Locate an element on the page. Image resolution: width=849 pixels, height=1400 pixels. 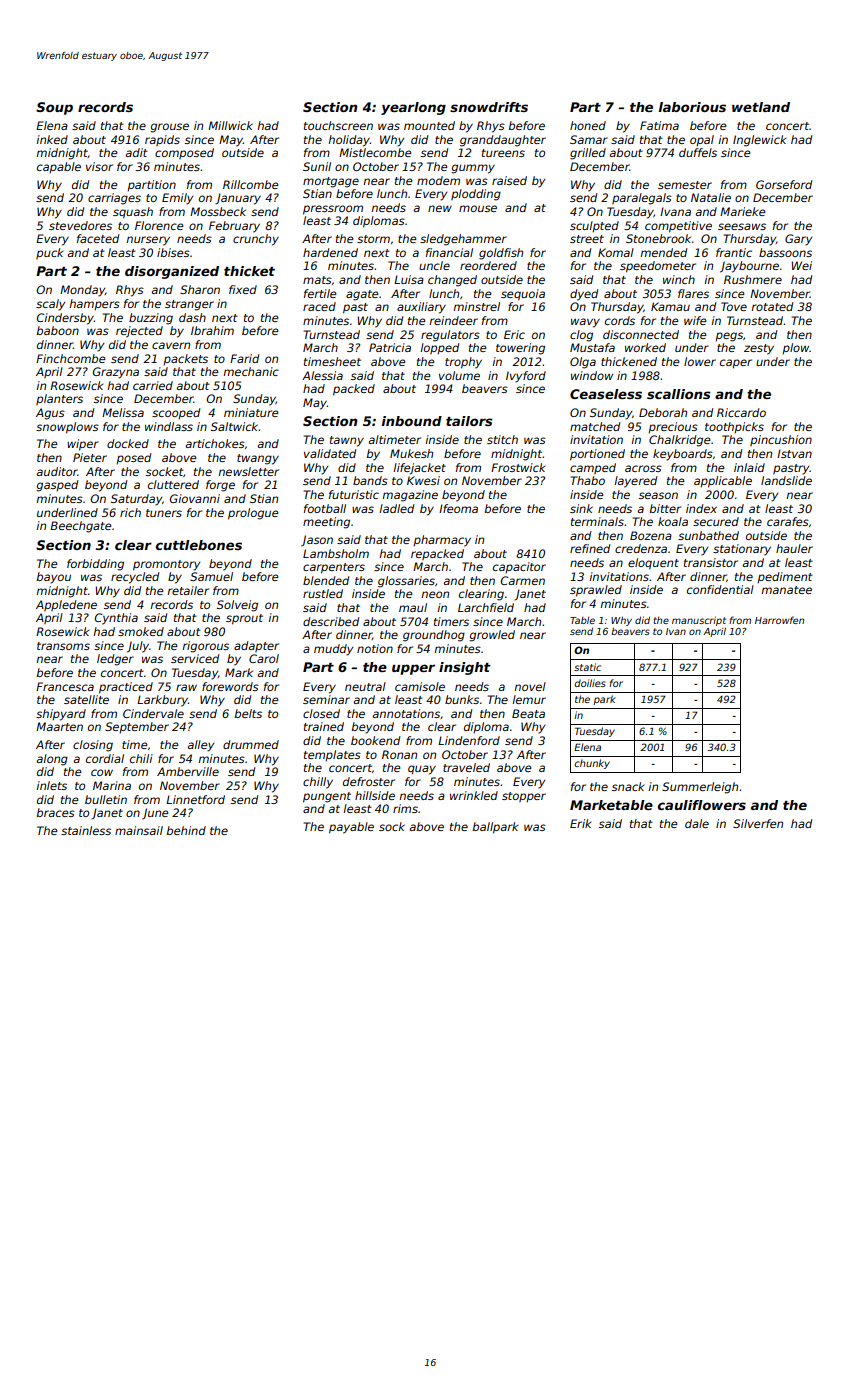
pincushion is located at coordinates (781, 440).
